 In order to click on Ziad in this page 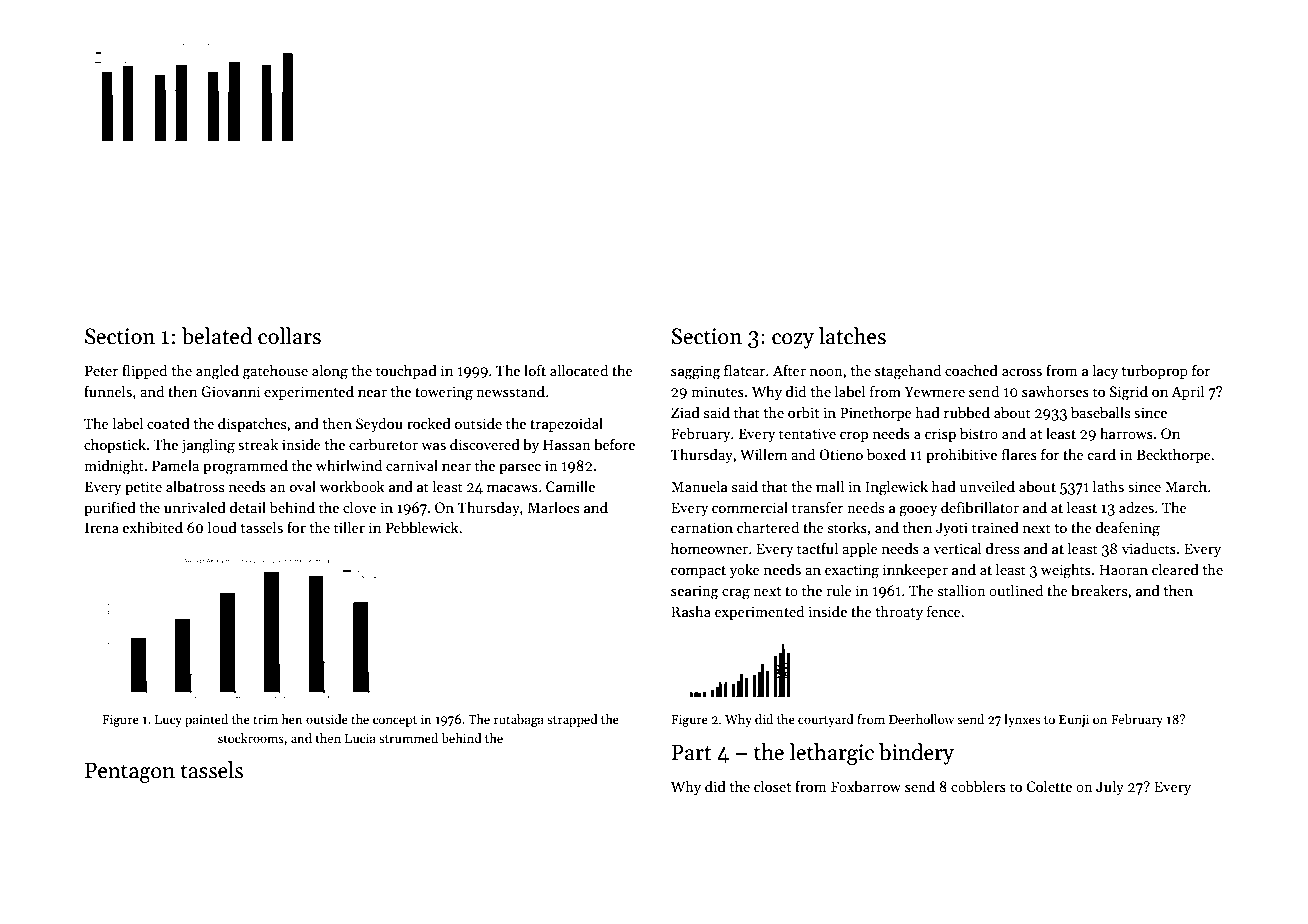, I will do `click(685, 412)`.
